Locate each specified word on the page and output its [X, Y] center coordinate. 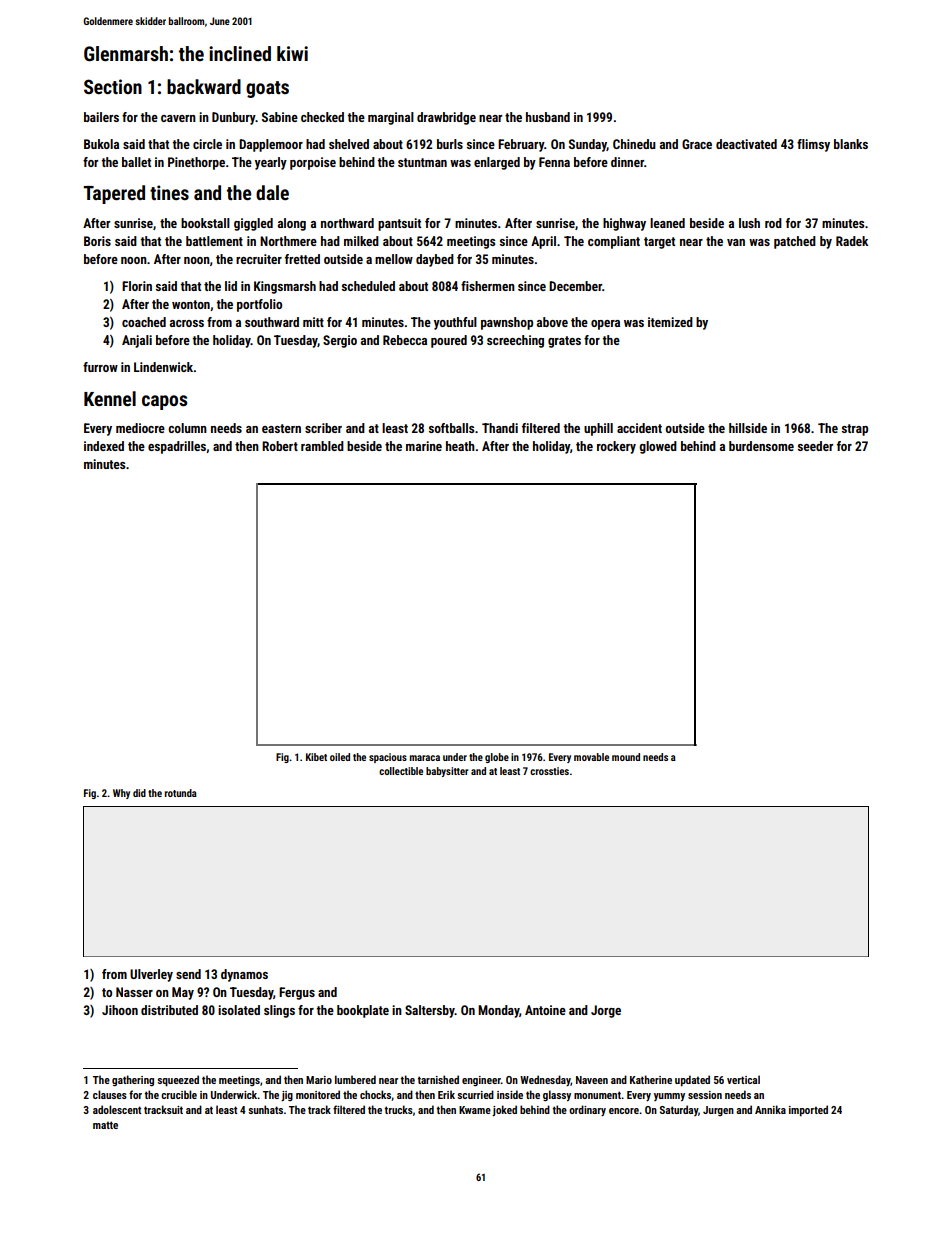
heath [460, 446]
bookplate [363, 1011]
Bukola [101, 144]
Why [121, 794]
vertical [743, 1079]
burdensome [761, 446]
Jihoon [120, 1010]
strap [855, 430]
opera [605, 325]
